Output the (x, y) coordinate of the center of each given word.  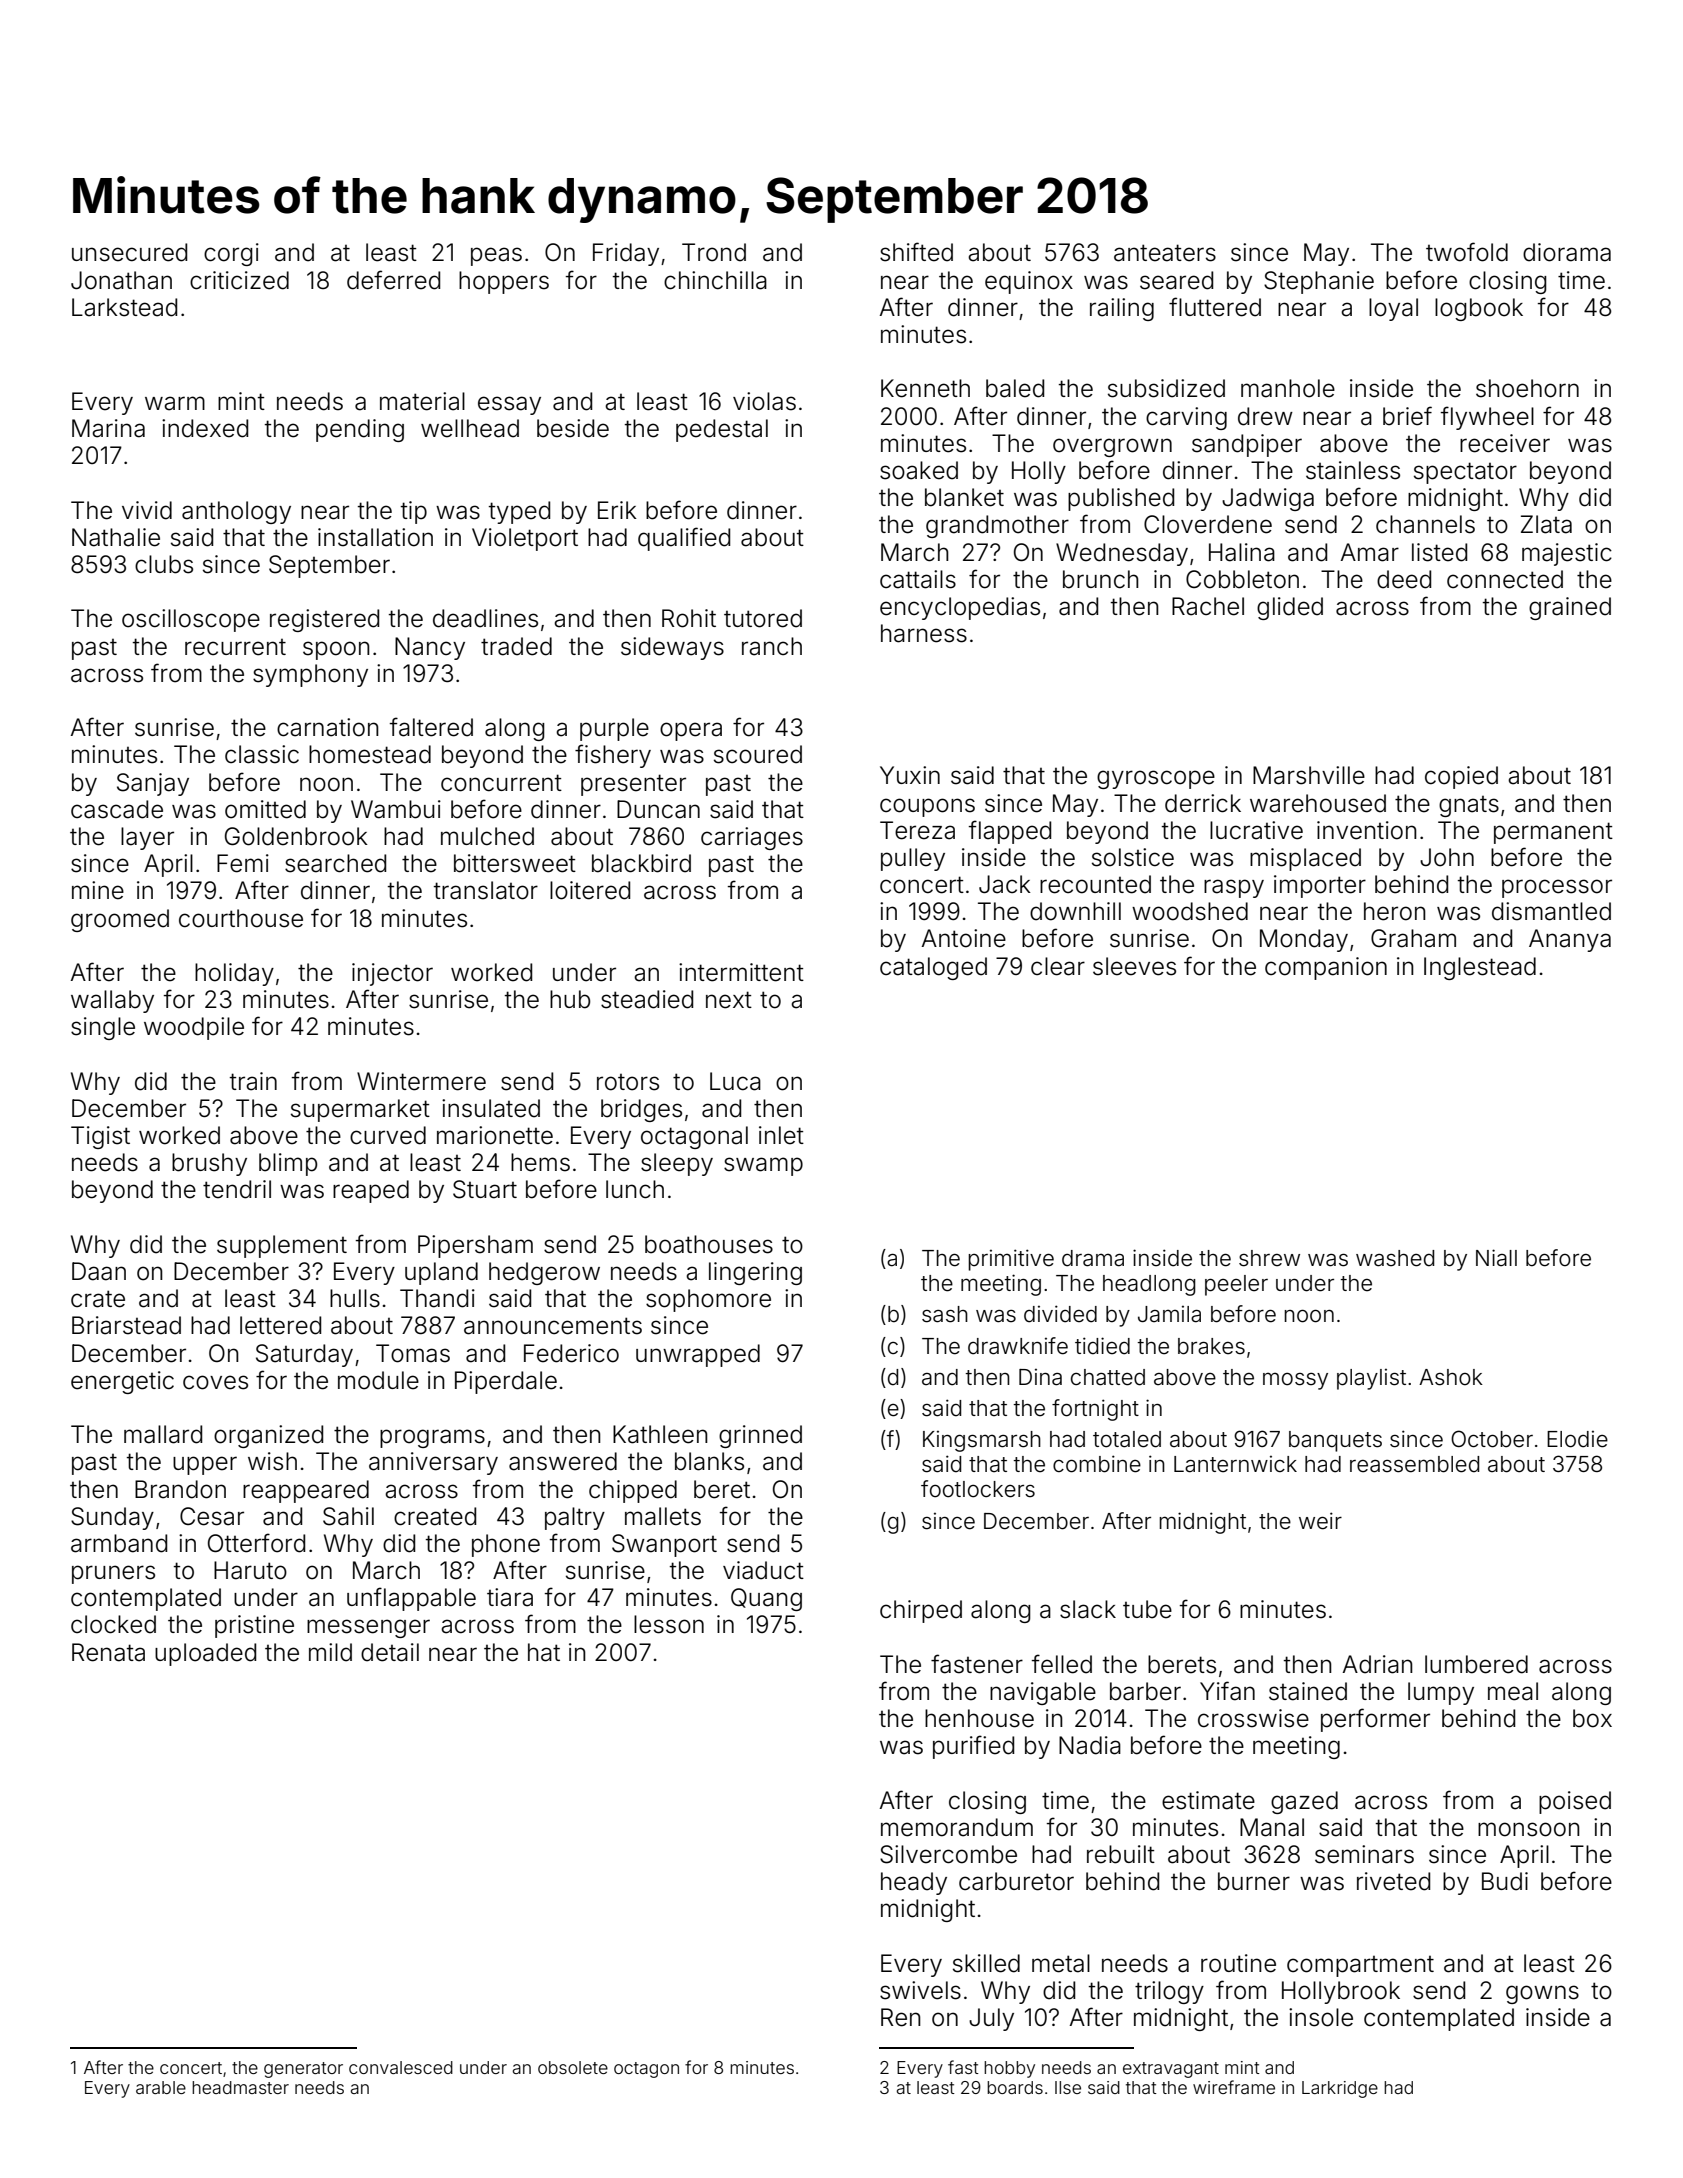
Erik (617, 510)
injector (392, 974)
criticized (239, 280)
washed (1395, 1258)
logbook (1479, 309)
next (729, 1000)
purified (973, 1747)
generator (303, 2070)
